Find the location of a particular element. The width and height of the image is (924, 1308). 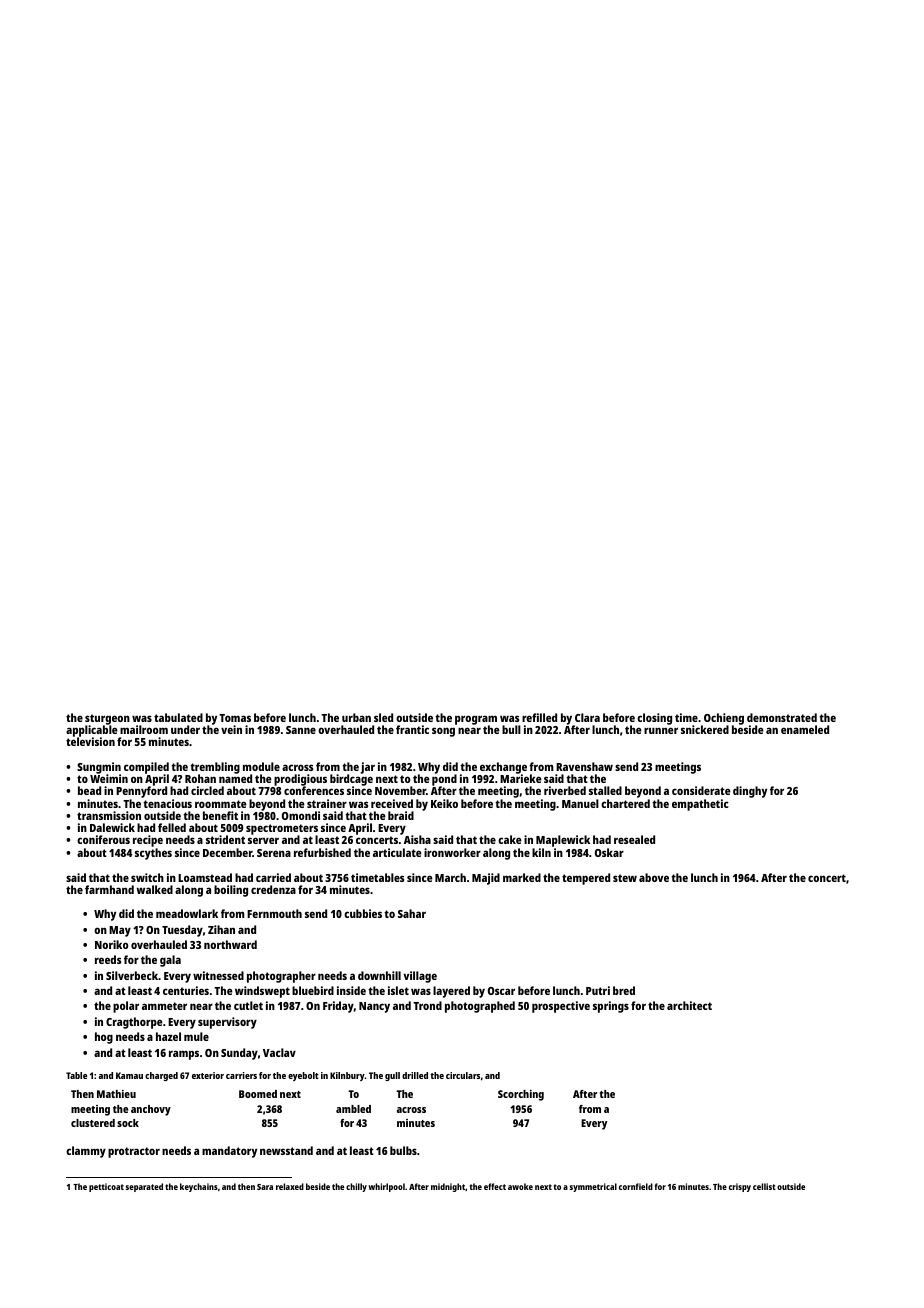

closing is located at coordinates (654, 719).
